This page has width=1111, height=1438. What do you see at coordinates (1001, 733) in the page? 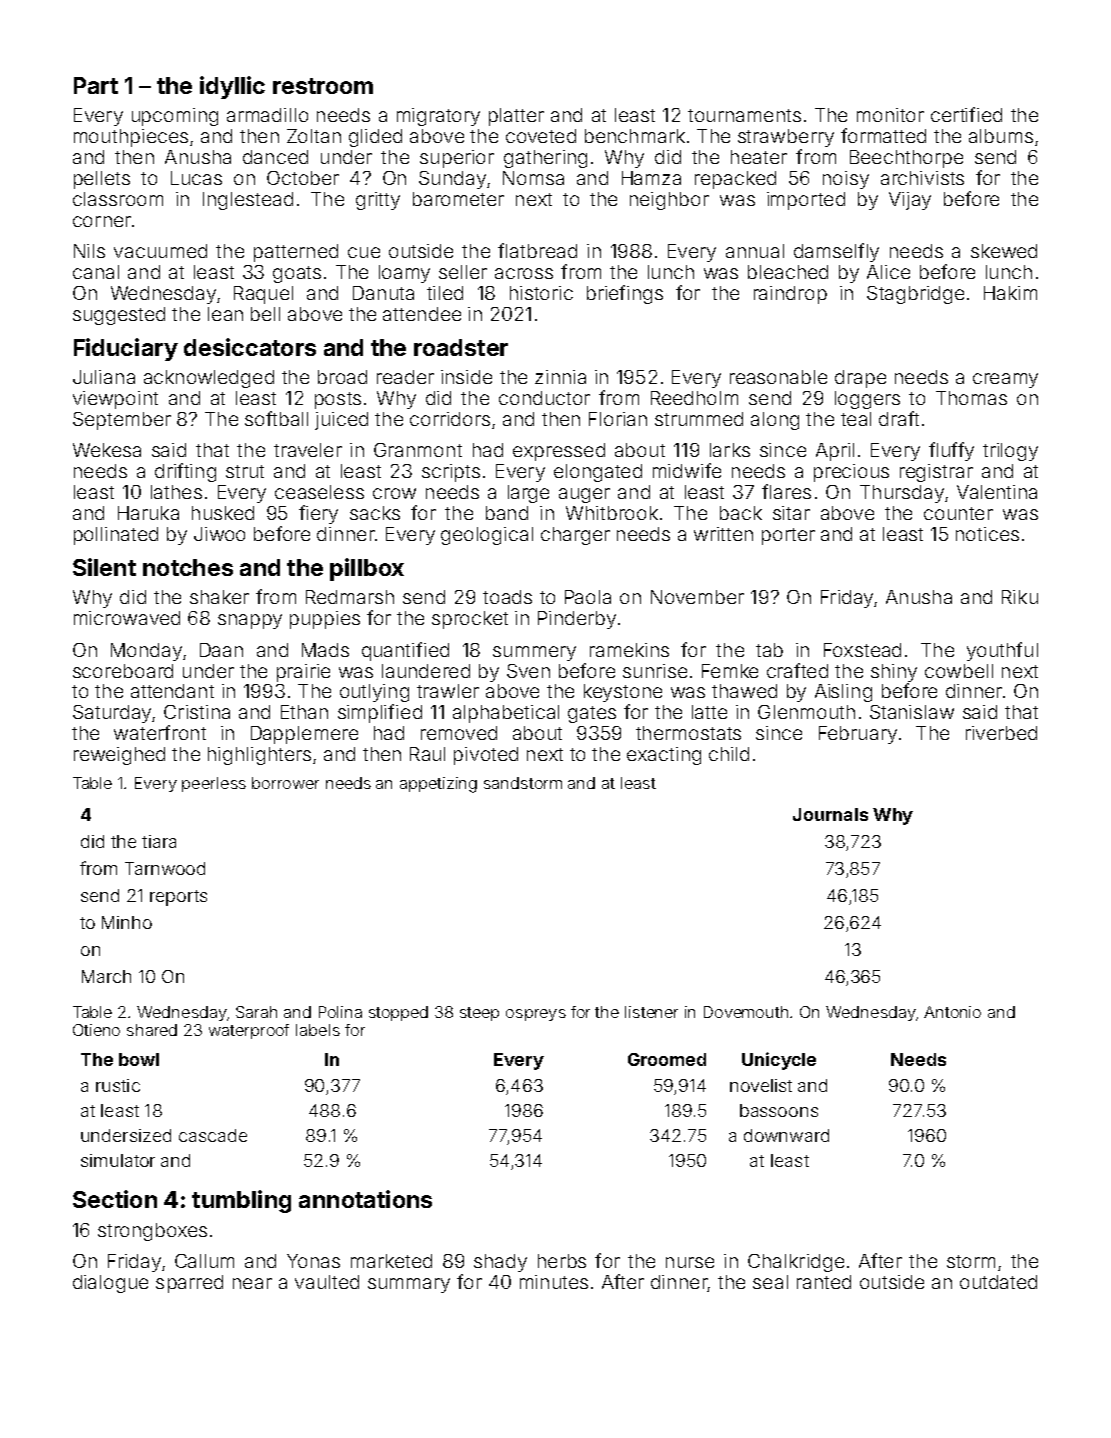
I see `riverbed` at bounding box center [1001, 733].
